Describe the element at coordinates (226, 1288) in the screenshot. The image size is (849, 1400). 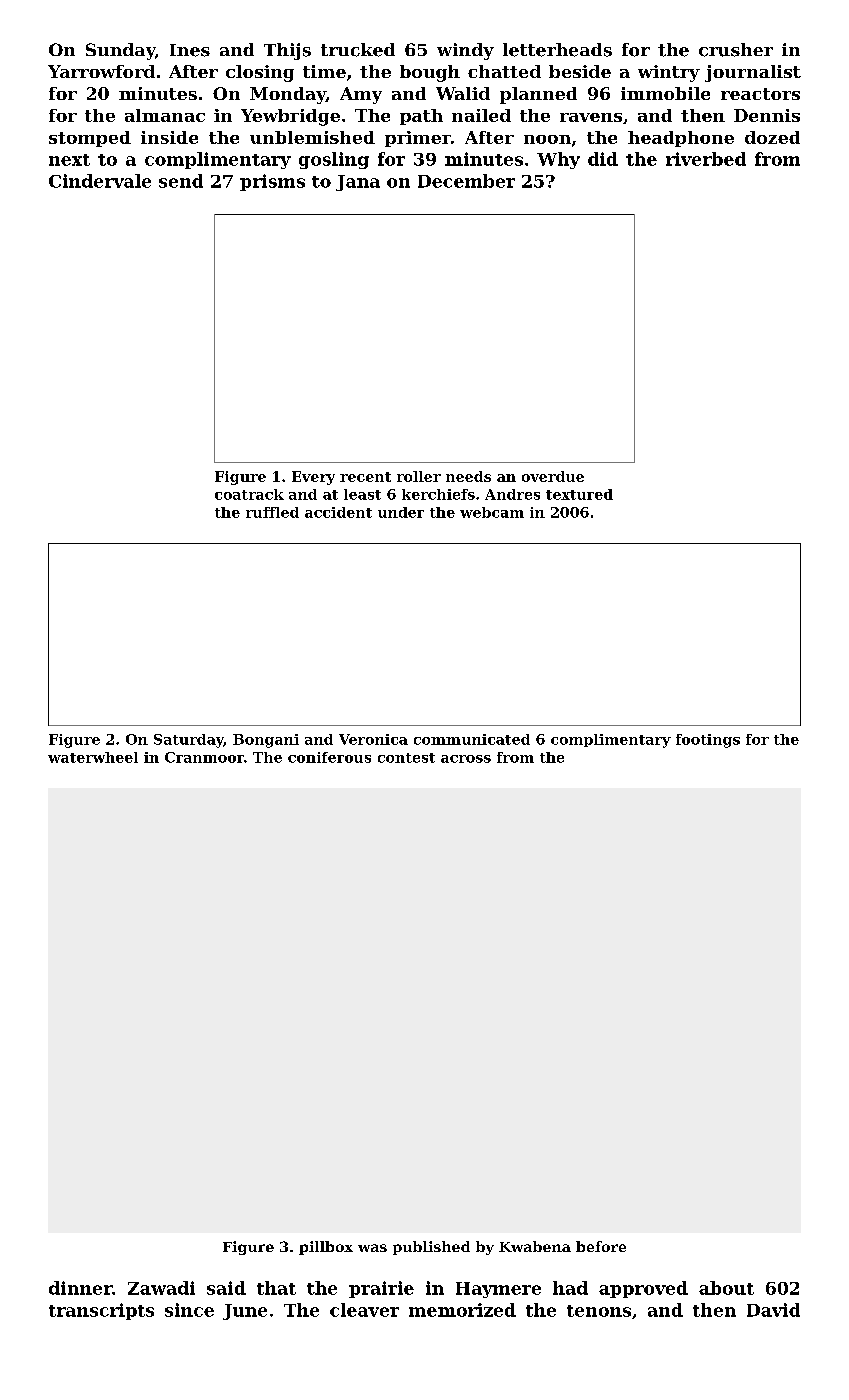
I see `said` at that location.
